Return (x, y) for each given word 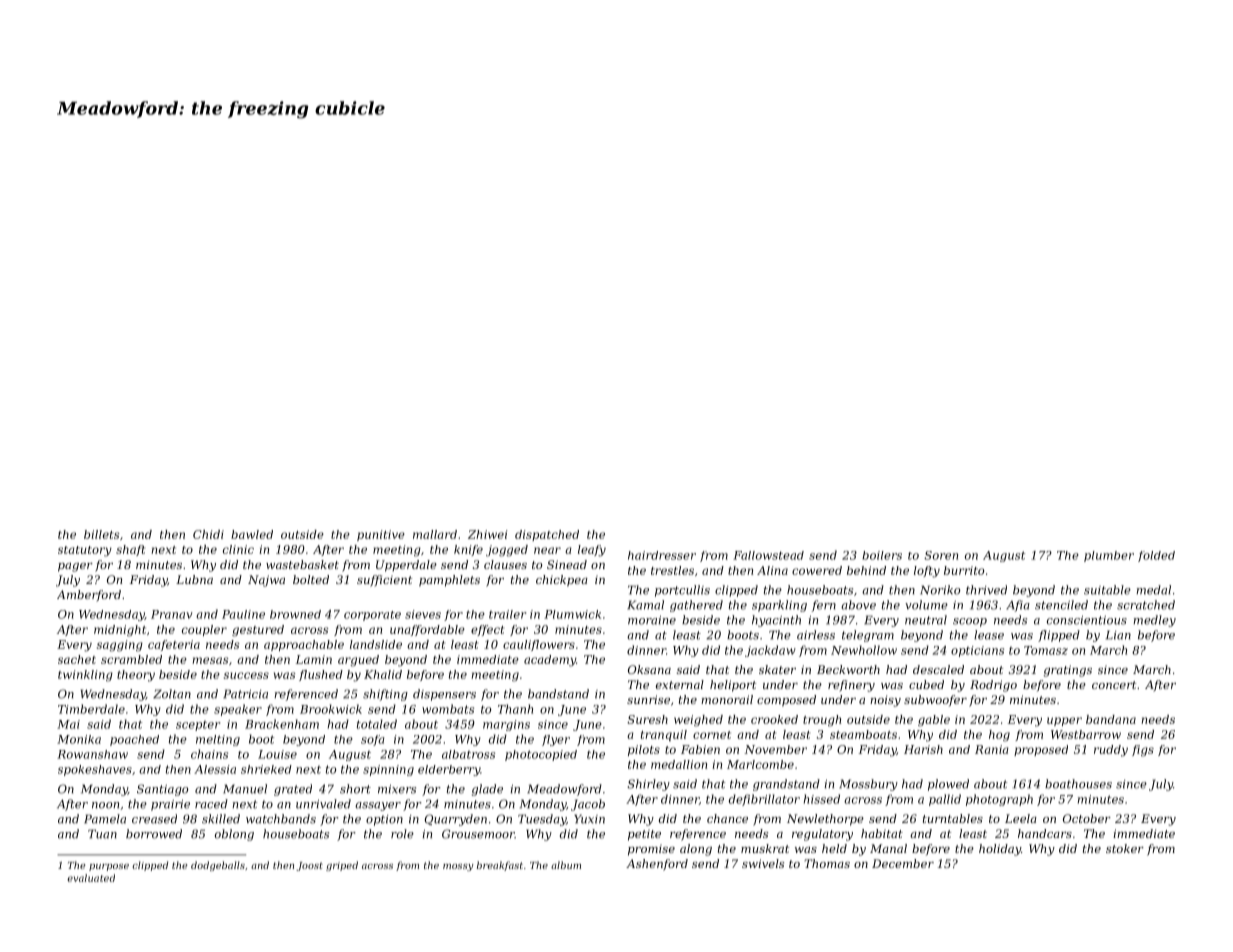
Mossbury (868, 785)
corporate (372, 616)
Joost (309, 866)
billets (101, 534)
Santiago (162, 790)
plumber (1109, 556)
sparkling (779, 606)
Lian (1118, 635)
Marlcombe (760, 764)
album (566, 865)
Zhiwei (487, 534)
